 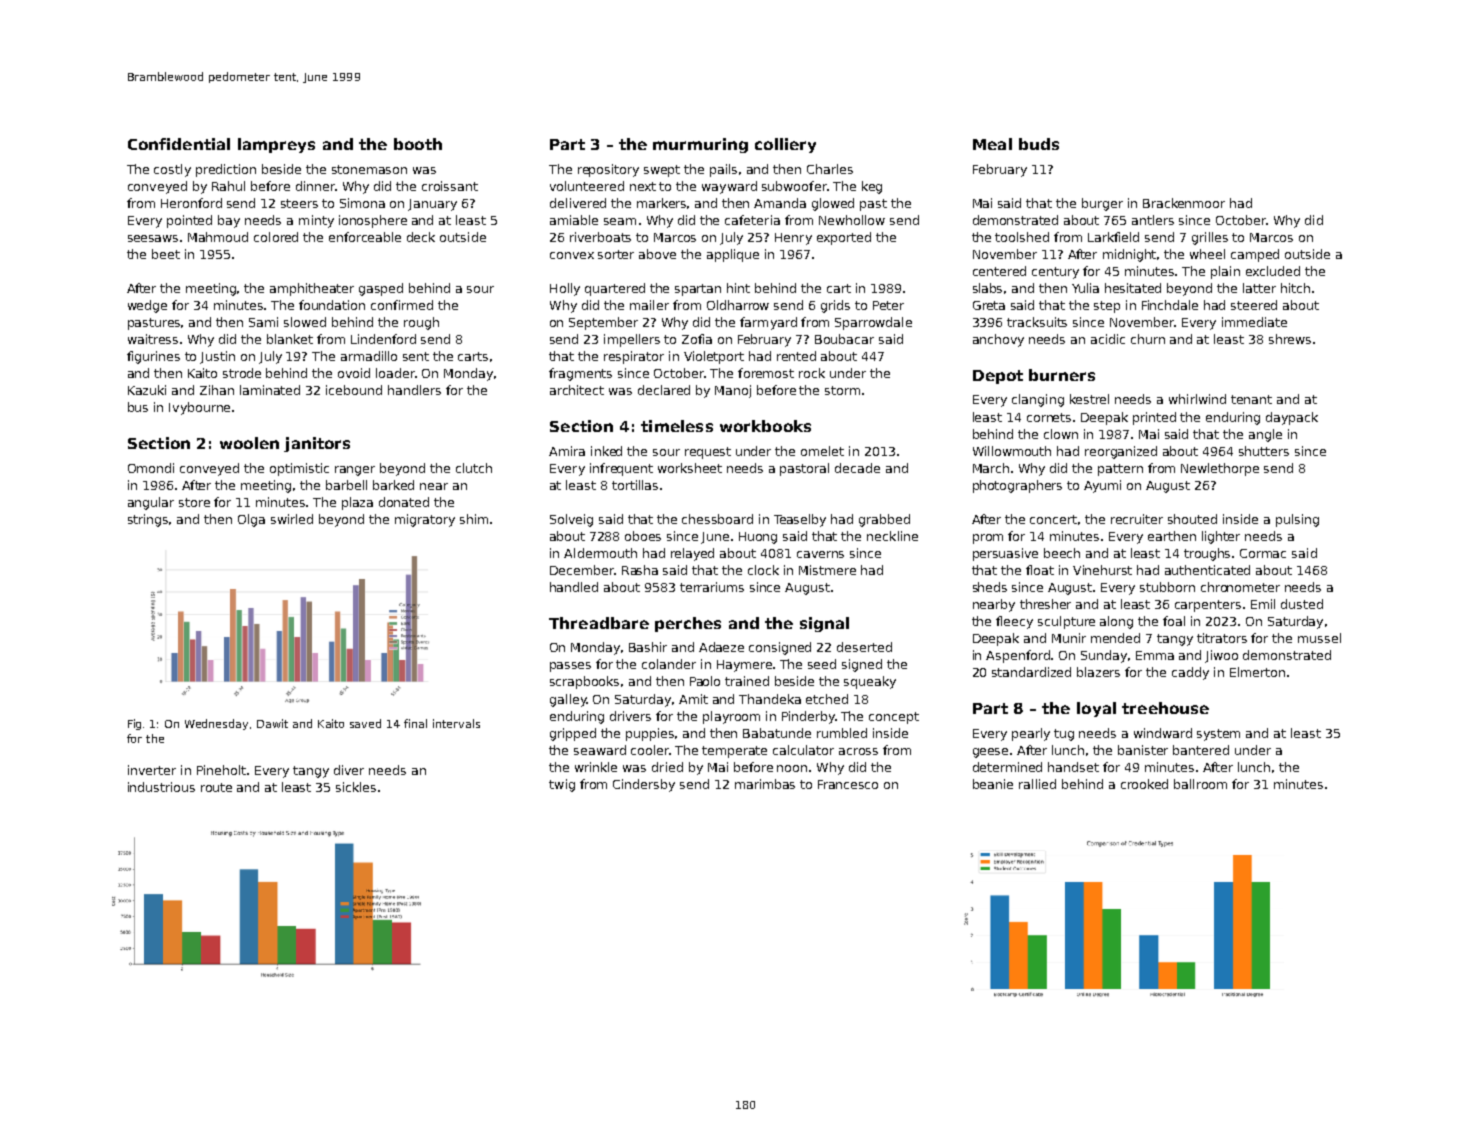 I want to click on plain, so click(x=1225, y=272).
